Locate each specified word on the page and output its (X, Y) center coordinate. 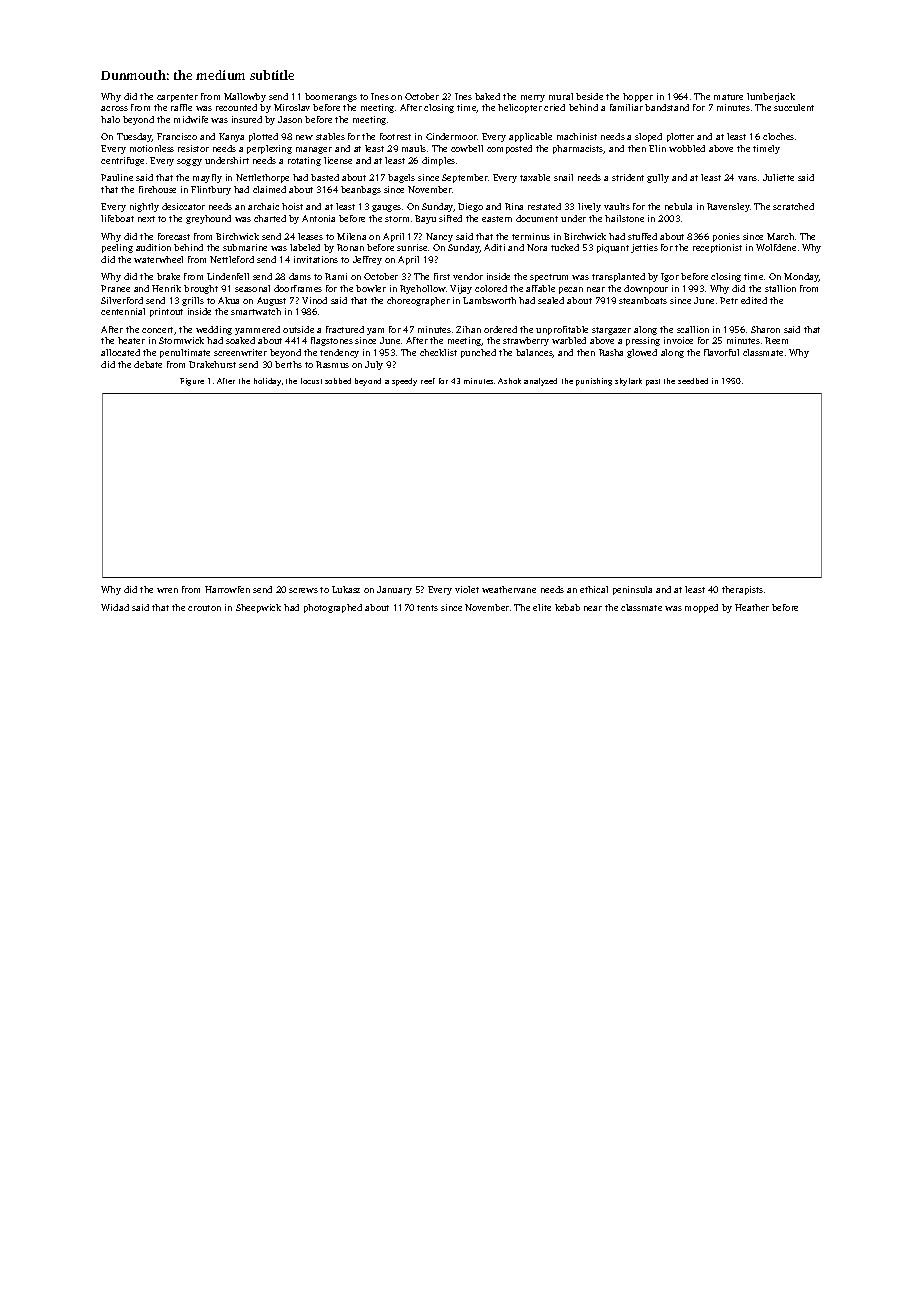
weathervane (509, 589)
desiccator (183, 206)
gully (658, 178)
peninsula (632, 590)
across (114, 108)
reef (428, 381)
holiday (267, 382)
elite (542, 607)
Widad (115, 607)
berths (288, 364)
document (537, 218)
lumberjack (771, 97)
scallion (693, 329)
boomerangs (331, 97)
